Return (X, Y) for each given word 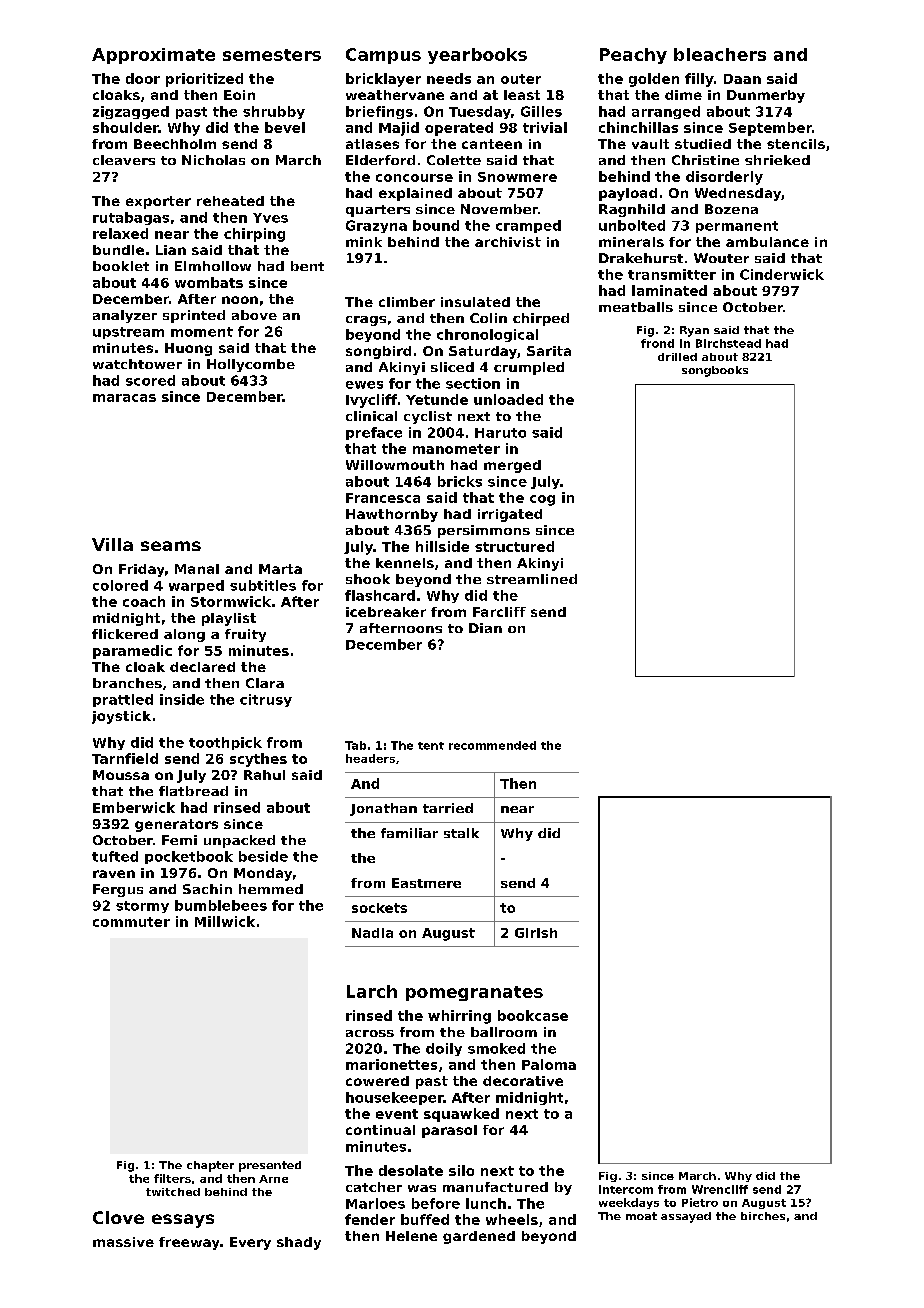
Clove (118, 1217)
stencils (796, 144)
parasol (449, 1131)
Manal (197, 569)
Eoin (239, 95)
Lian (171, 250)
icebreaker (386, 612)
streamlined (532, 579)
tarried (448, 808)
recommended (492, 745)
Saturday (483, 352)
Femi (179, 840)
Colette (454, 160)
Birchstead (728, 343)
